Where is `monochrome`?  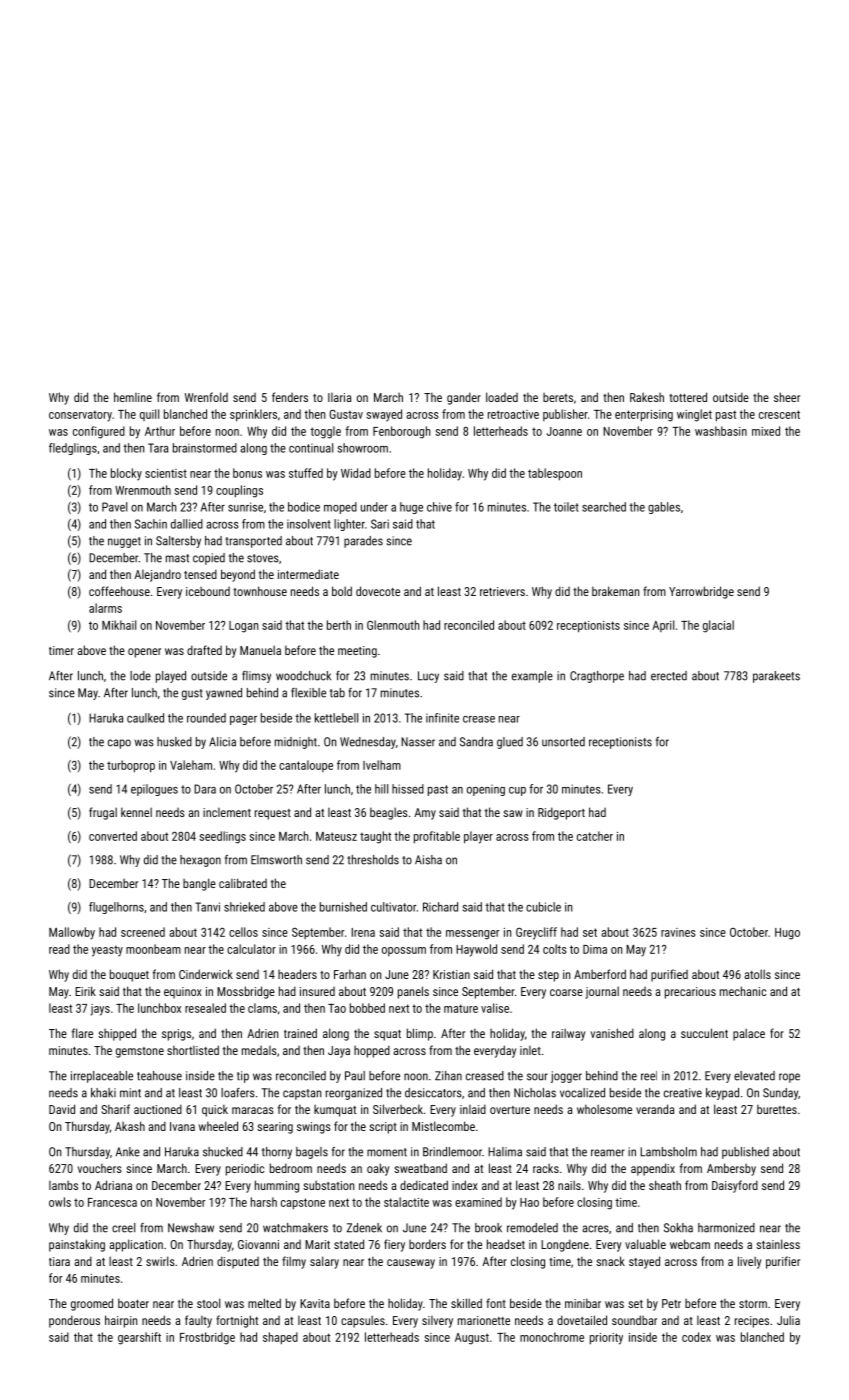
monochrome is located at coordinates (552, 1337).
